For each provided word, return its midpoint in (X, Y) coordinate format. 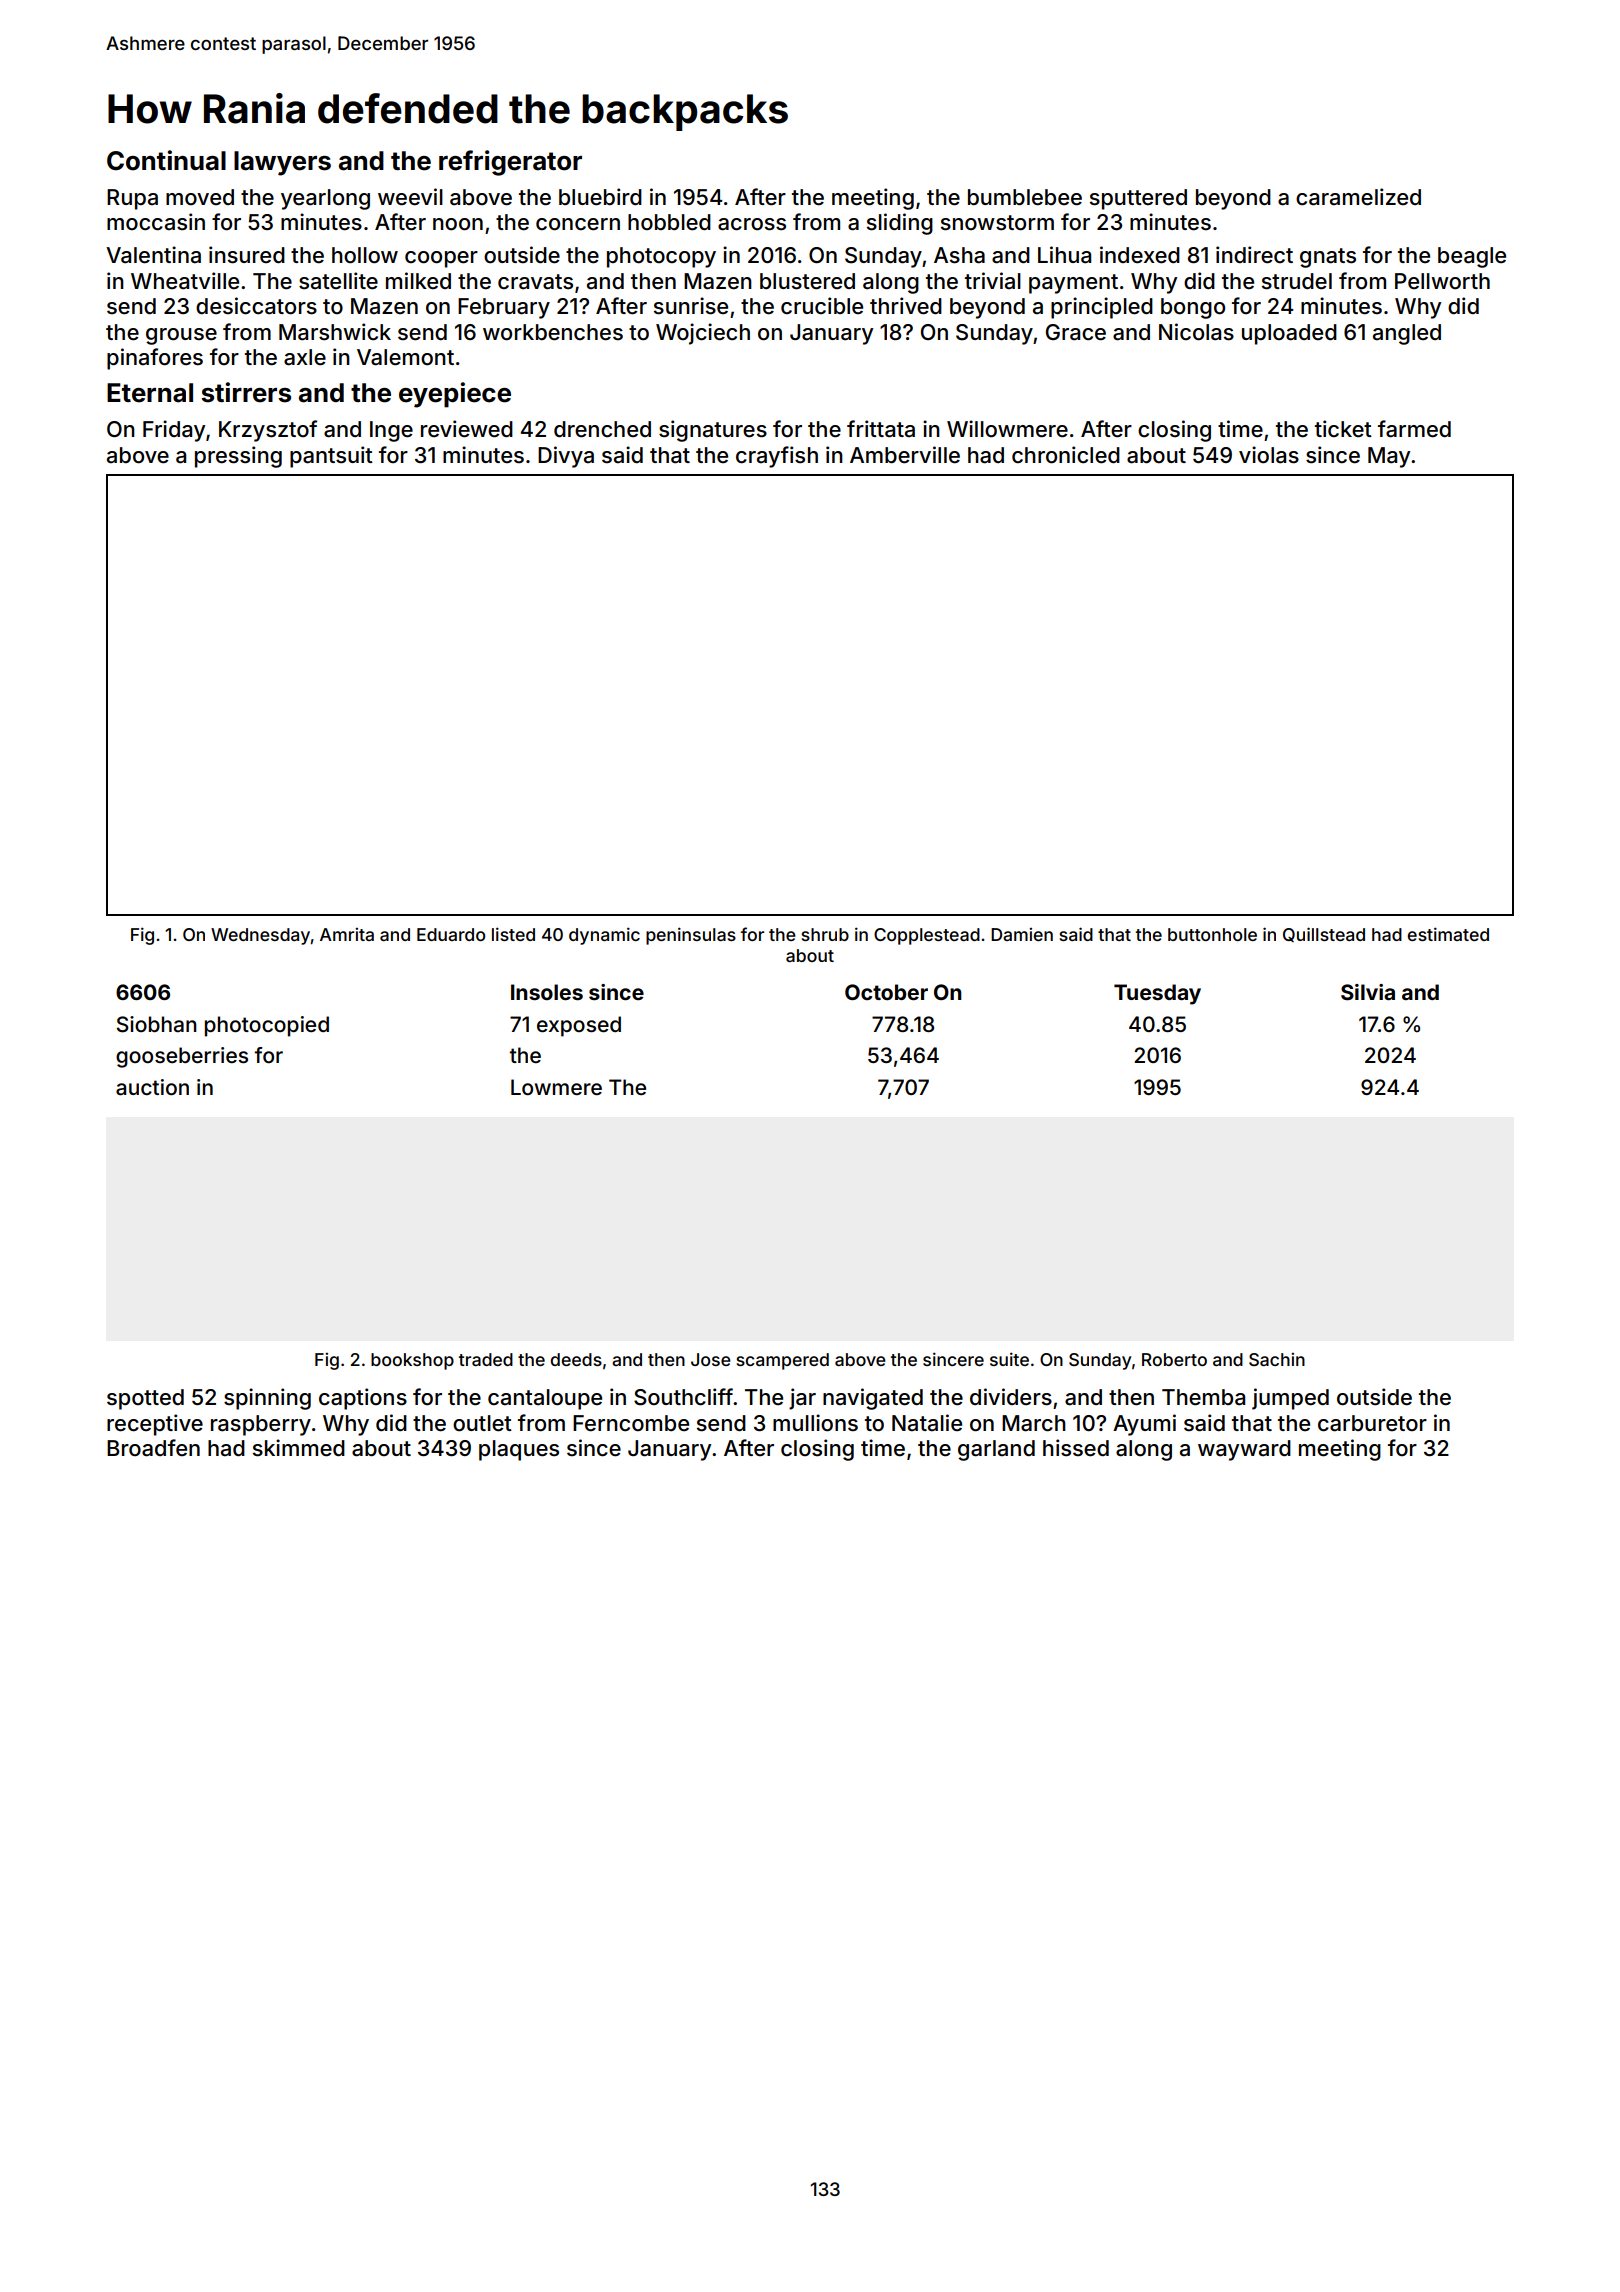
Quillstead (1324, 934)
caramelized (1358, 197)
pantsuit (331, 457)
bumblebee (1025, 197)
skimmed (299, 1448)
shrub (825, 934)
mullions (815, 1423)
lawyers (282, 163)
